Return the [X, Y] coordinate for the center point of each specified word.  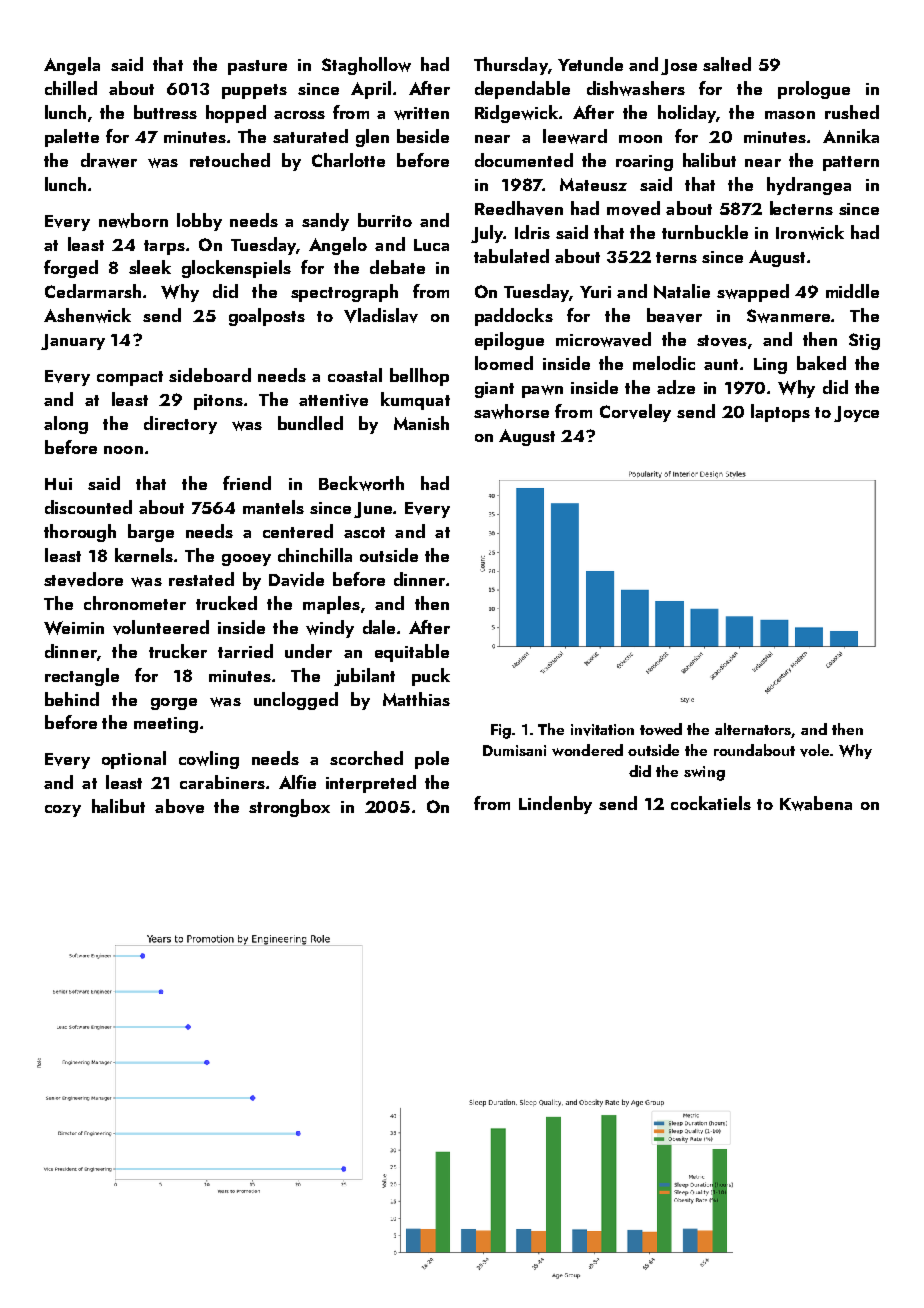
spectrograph [344, 293]
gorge [174, 704]
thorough [80, 533]
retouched [230, 160]
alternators [753, 730]
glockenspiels [236, 269]
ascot [364, 532]
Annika [851, 136]
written [421, 113]
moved [633, 208]
